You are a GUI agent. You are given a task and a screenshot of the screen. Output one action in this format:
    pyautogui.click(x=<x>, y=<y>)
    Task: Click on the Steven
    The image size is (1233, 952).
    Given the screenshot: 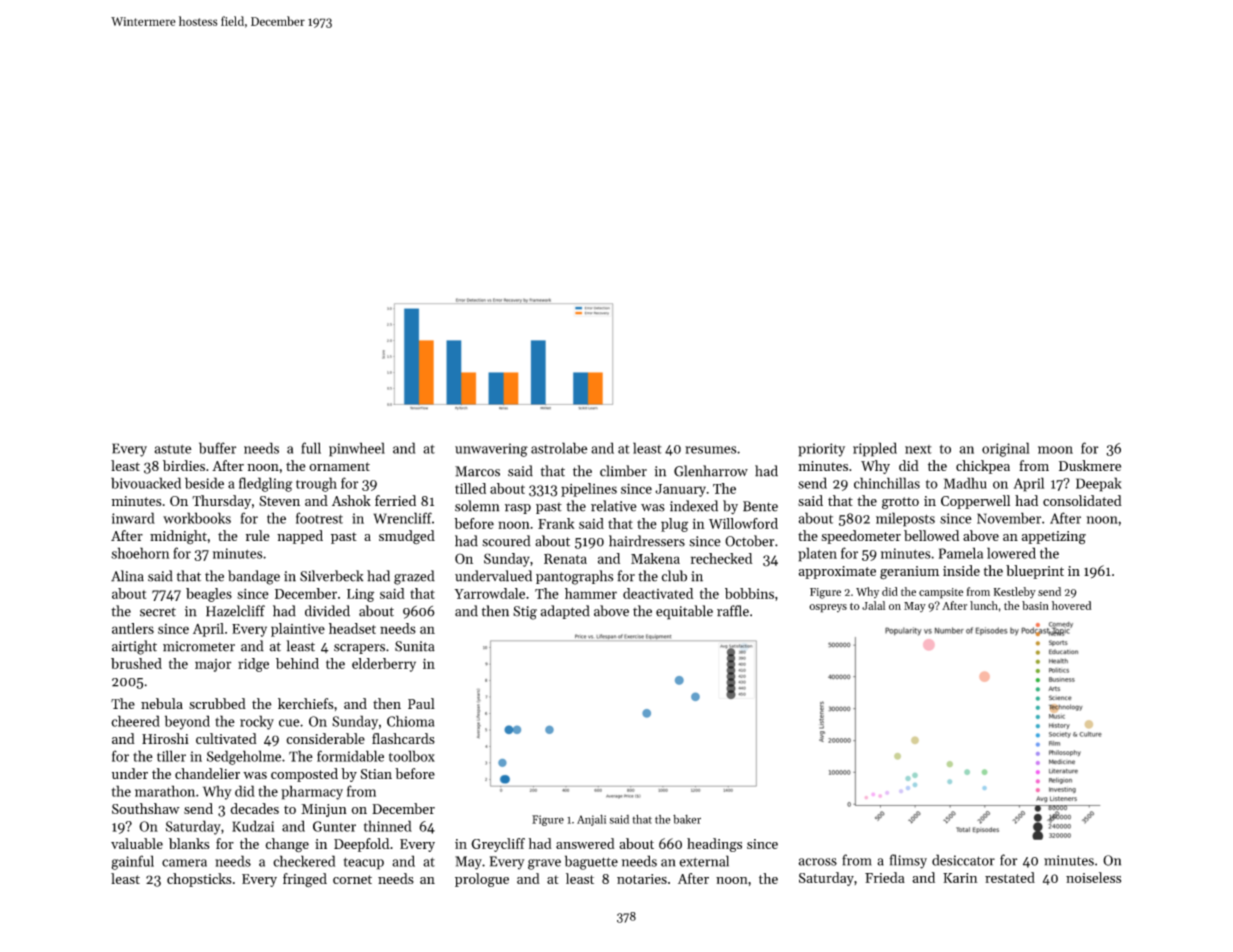 What is the action you would take?
    pyautogui.click(x=279, y=501)
